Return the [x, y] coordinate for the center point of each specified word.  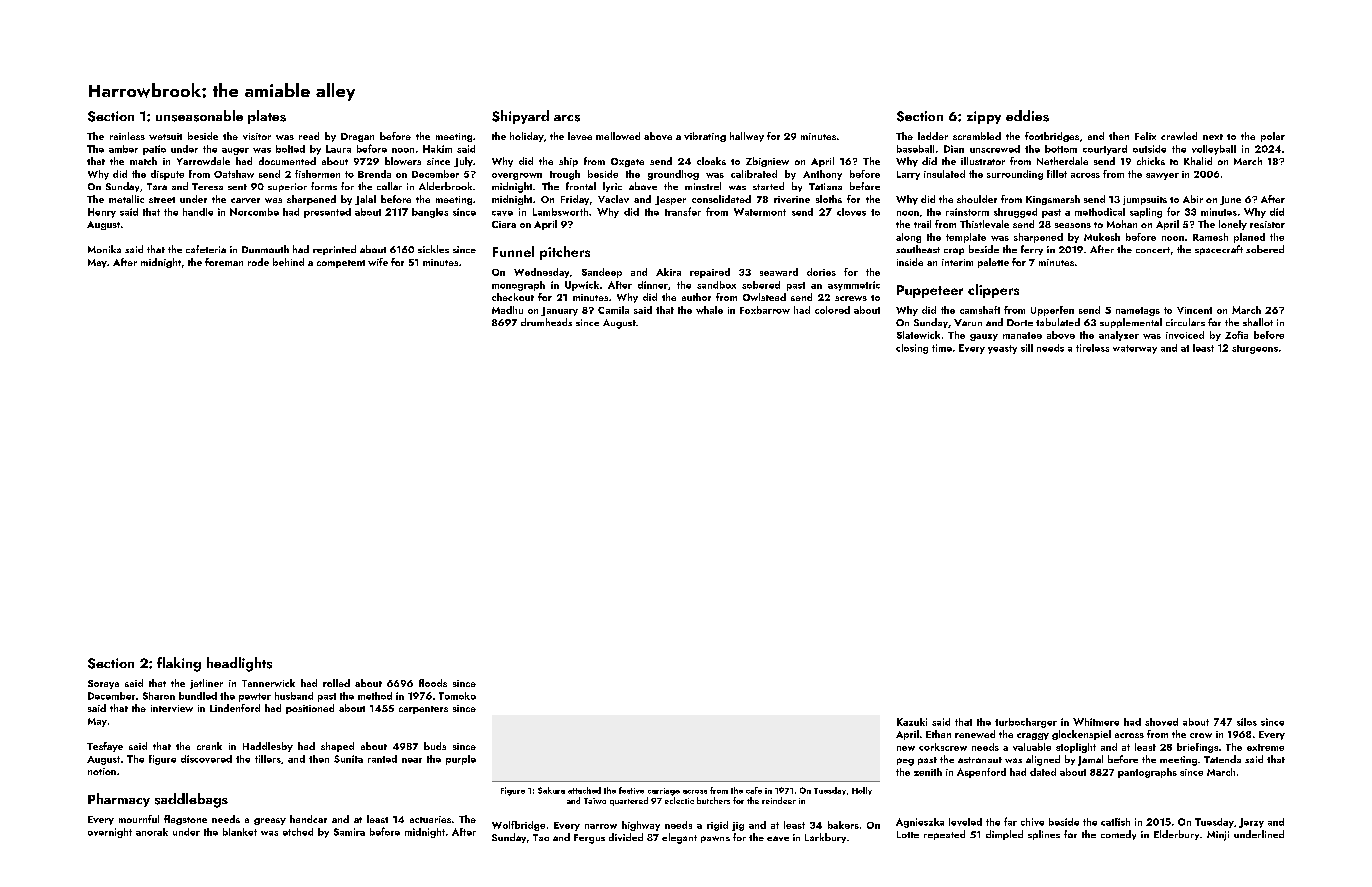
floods [433, 683]
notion [102, 771]
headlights [239, 664]
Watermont [760, 212]
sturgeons [1255, 349]
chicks [1151, 161]
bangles [430, 213]
